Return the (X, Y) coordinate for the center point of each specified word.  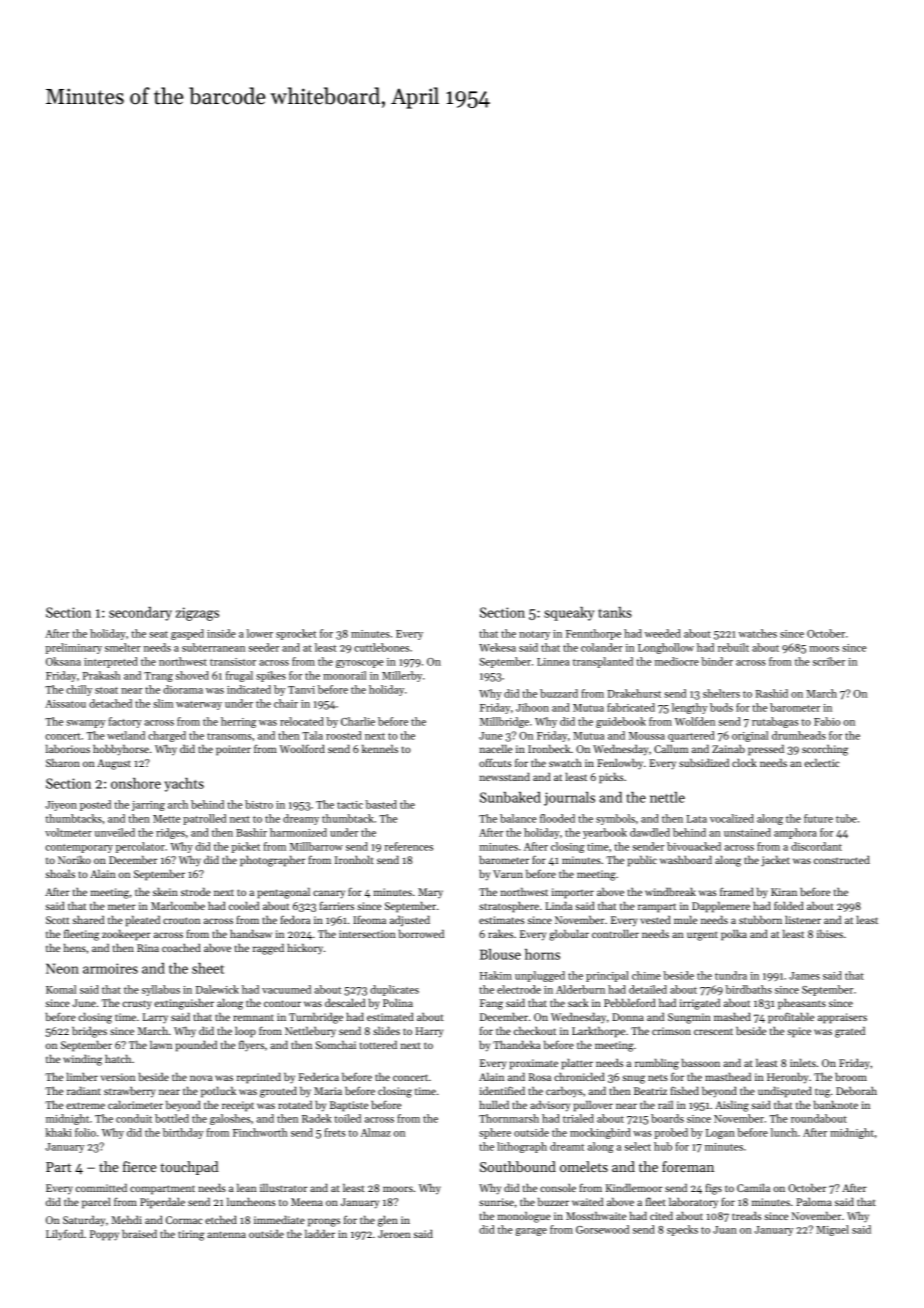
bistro (259, 804)
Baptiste (349, 1106)
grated (850, 1032)
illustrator (283, 1187)
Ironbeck (549, 748)
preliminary (73, 648)
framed (737, 891)
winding (82, 1060)
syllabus (161, 990)
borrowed (421, 933)
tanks (615, 612)
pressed (766, 750)
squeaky (569, 614)
